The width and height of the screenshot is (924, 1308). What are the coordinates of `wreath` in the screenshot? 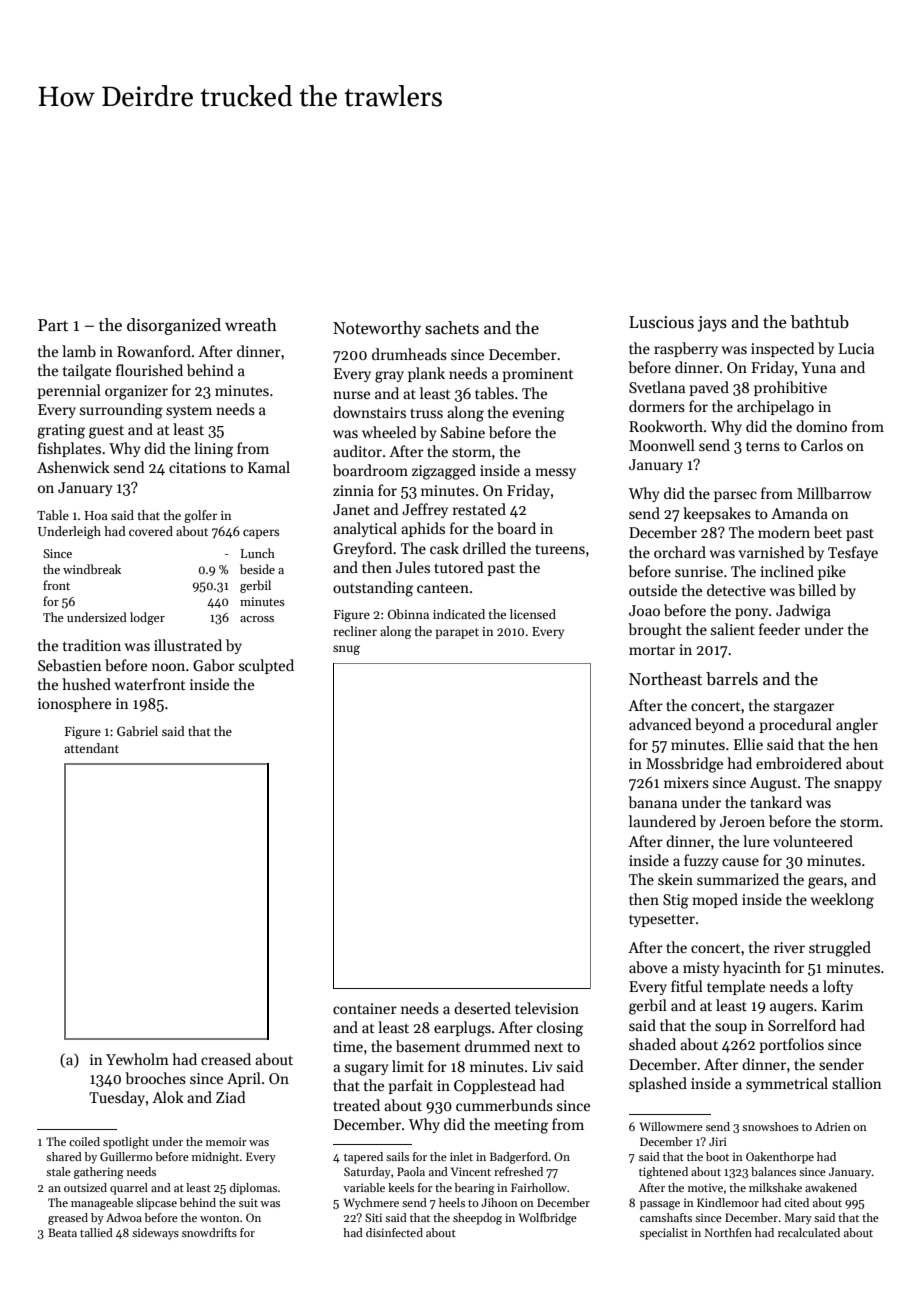 It's located at (251, 324).
